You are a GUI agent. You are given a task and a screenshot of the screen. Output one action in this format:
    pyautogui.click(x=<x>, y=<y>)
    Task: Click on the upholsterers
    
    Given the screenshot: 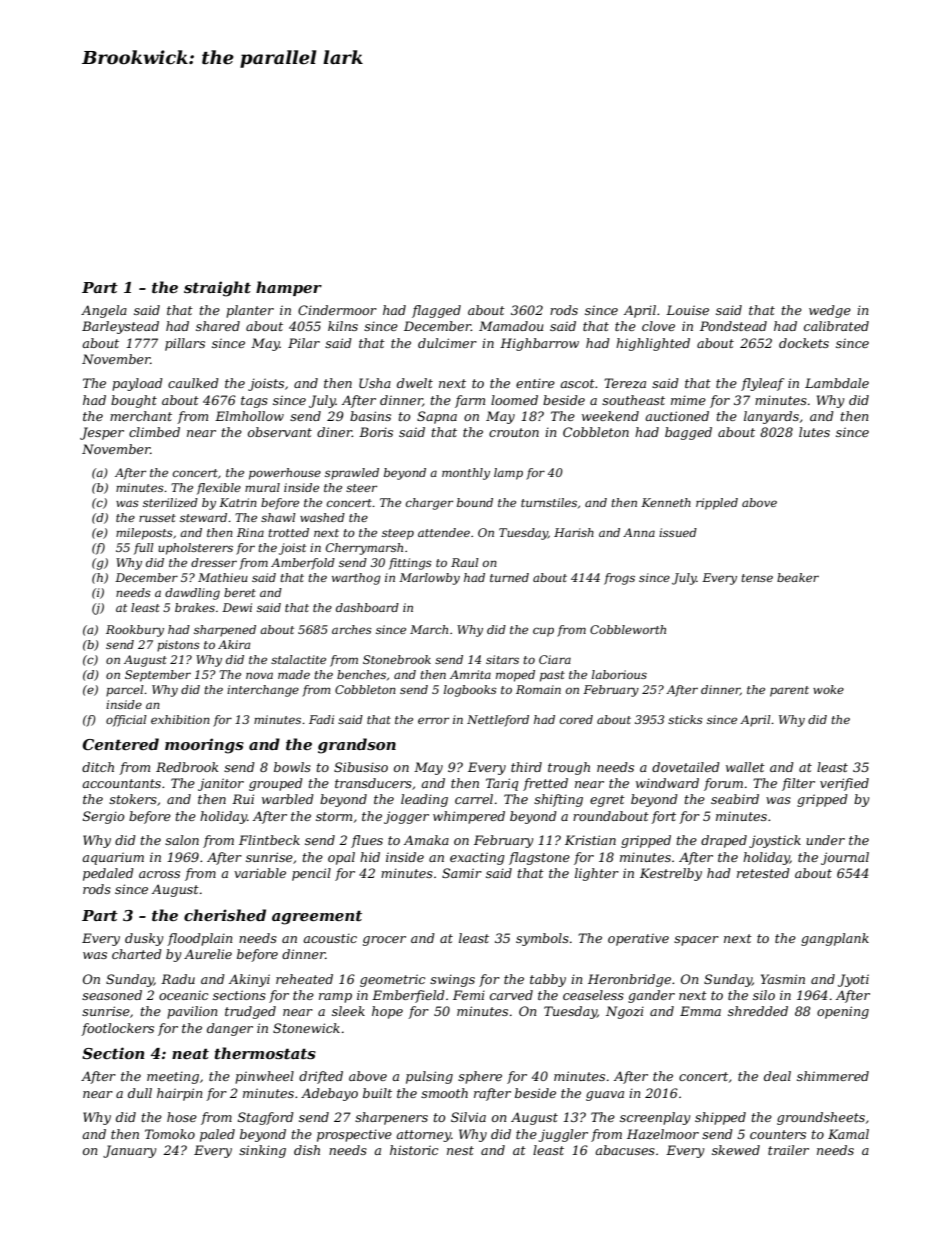 What is the action you would take?
    pyautogui.click(x=195, y=549)
